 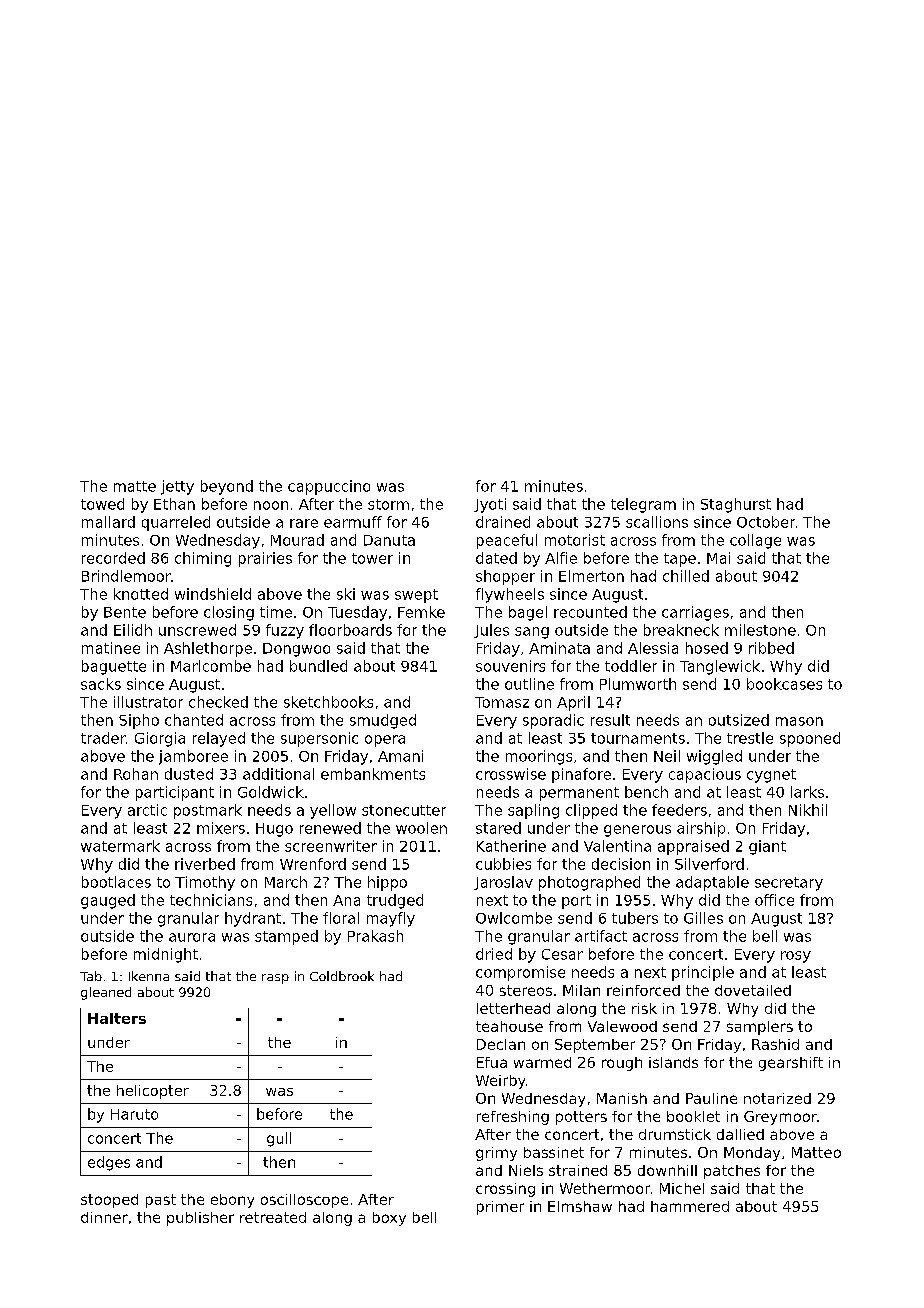 What do you see at coordinates (739, 720) in the image?
I see `outsized` at bounding box center [739, 720].
